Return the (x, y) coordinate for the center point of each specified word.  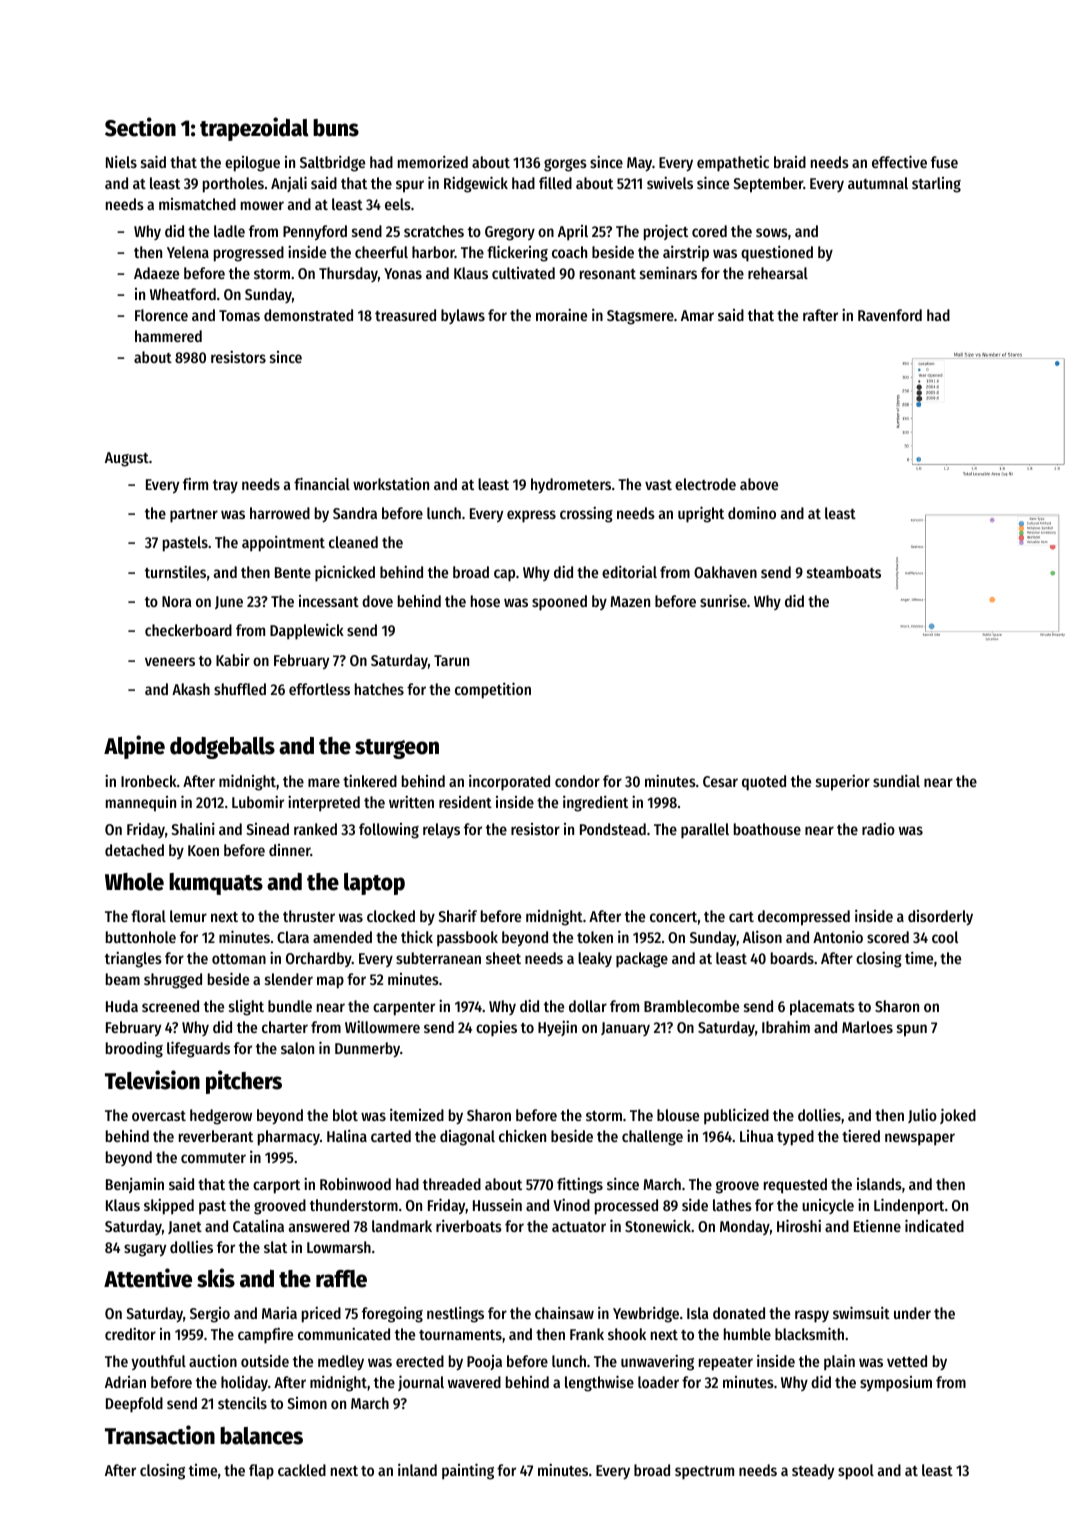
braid (790, 162)
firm (195, 483)
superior (843, 782)
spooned (559, 603)
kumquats (216, 884)
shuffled (240, 689)
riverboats (469, 1225)
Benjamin (135, 1185)
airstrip (686, 253)
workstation (391, 483)
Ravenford (890, 315)
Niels (121, 161)
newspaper (920, 1139)
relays (441, 830)
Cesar (720, 781)
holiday (244, 1383)
